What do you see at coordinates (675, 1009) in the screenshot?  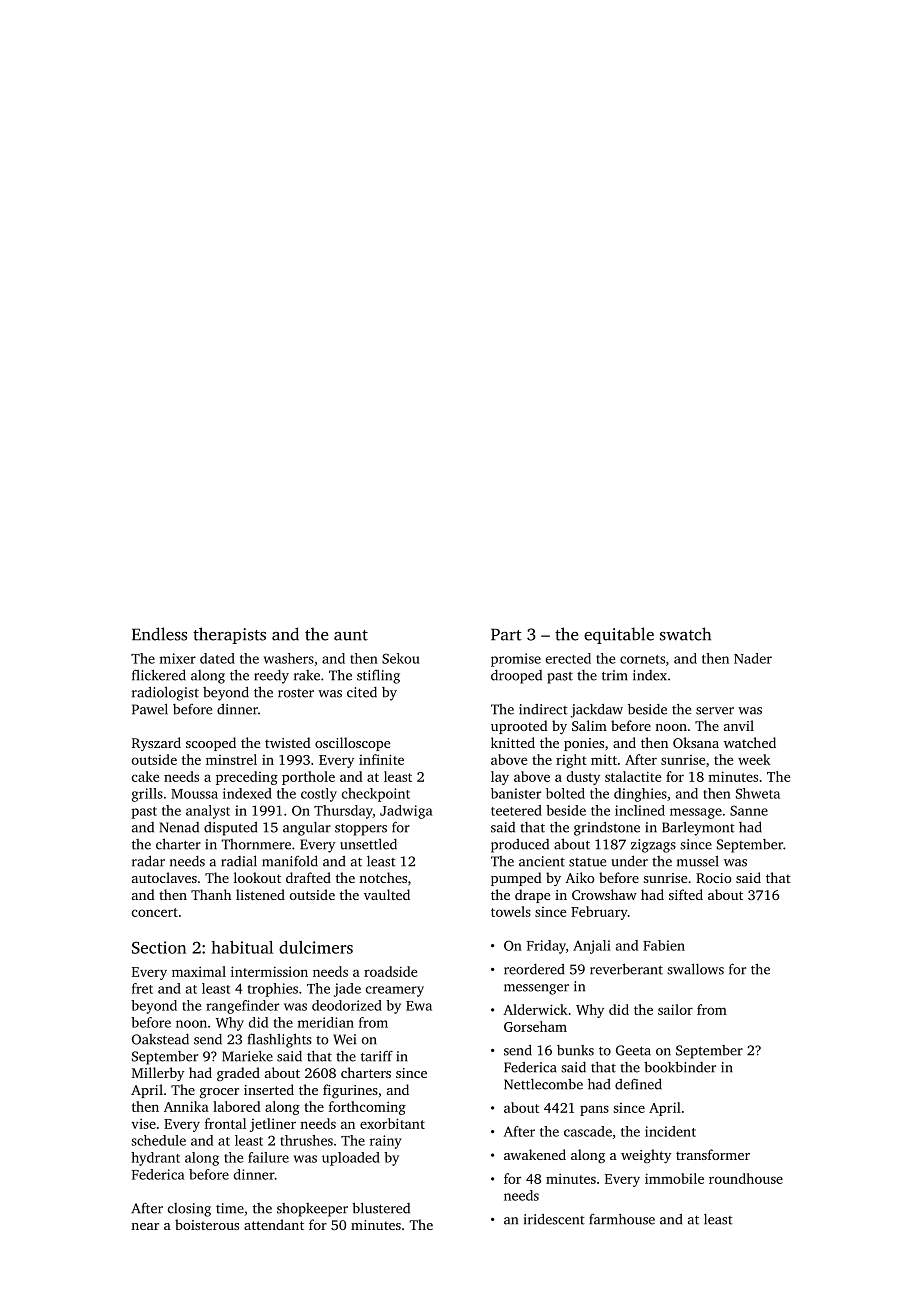 I see `sailor` at bounding box center [675, 1009].
